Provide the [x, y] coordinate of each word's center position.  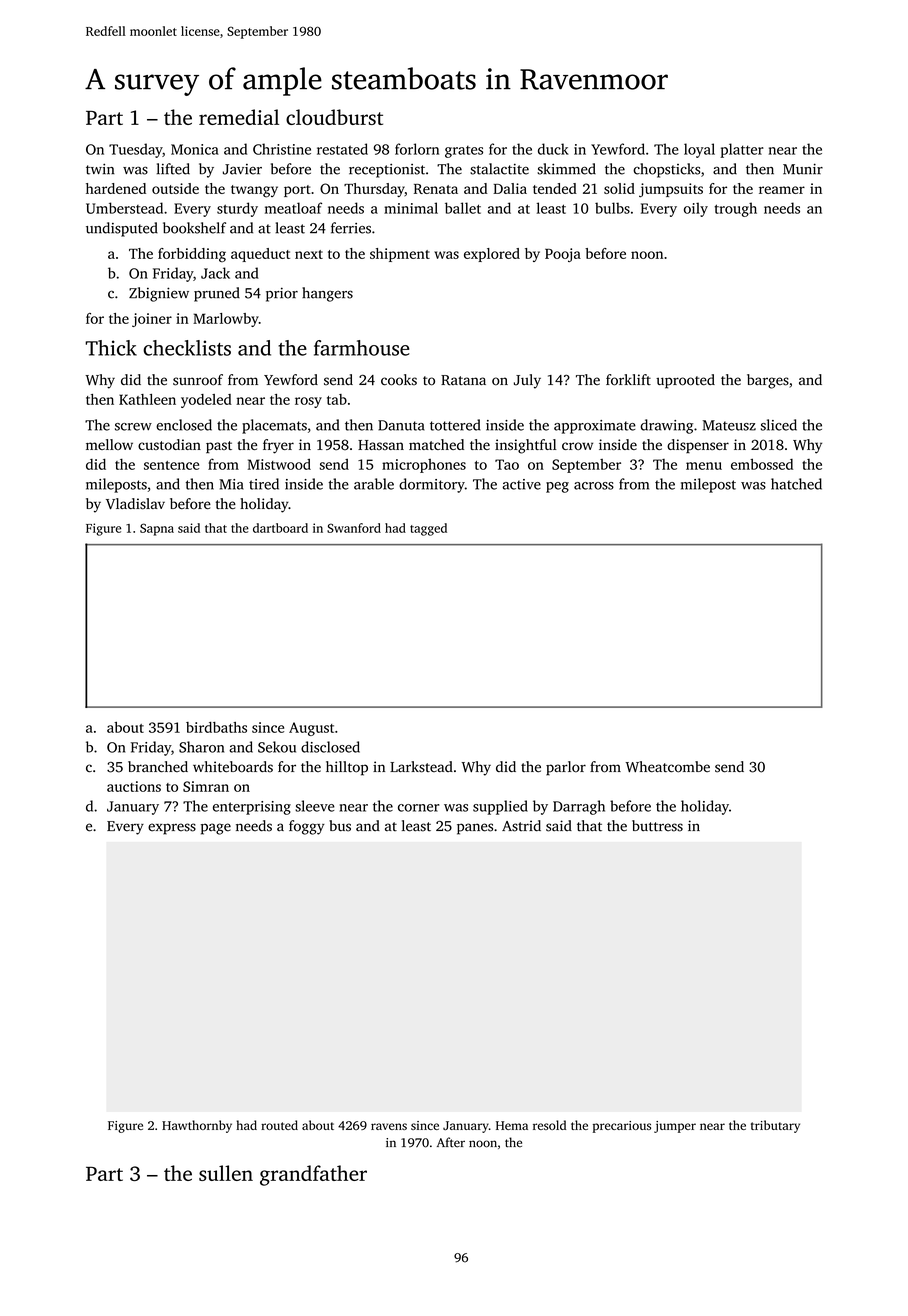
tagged [428, 529]
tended [555, 188]
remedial [239, 117]
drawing [667, 426]
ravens [389, 1126]
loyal [699, 150]
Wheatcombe [667, 767]
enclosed [184, 425]
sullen [226, 1173]
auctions [134, 786]
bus [340, 826]
